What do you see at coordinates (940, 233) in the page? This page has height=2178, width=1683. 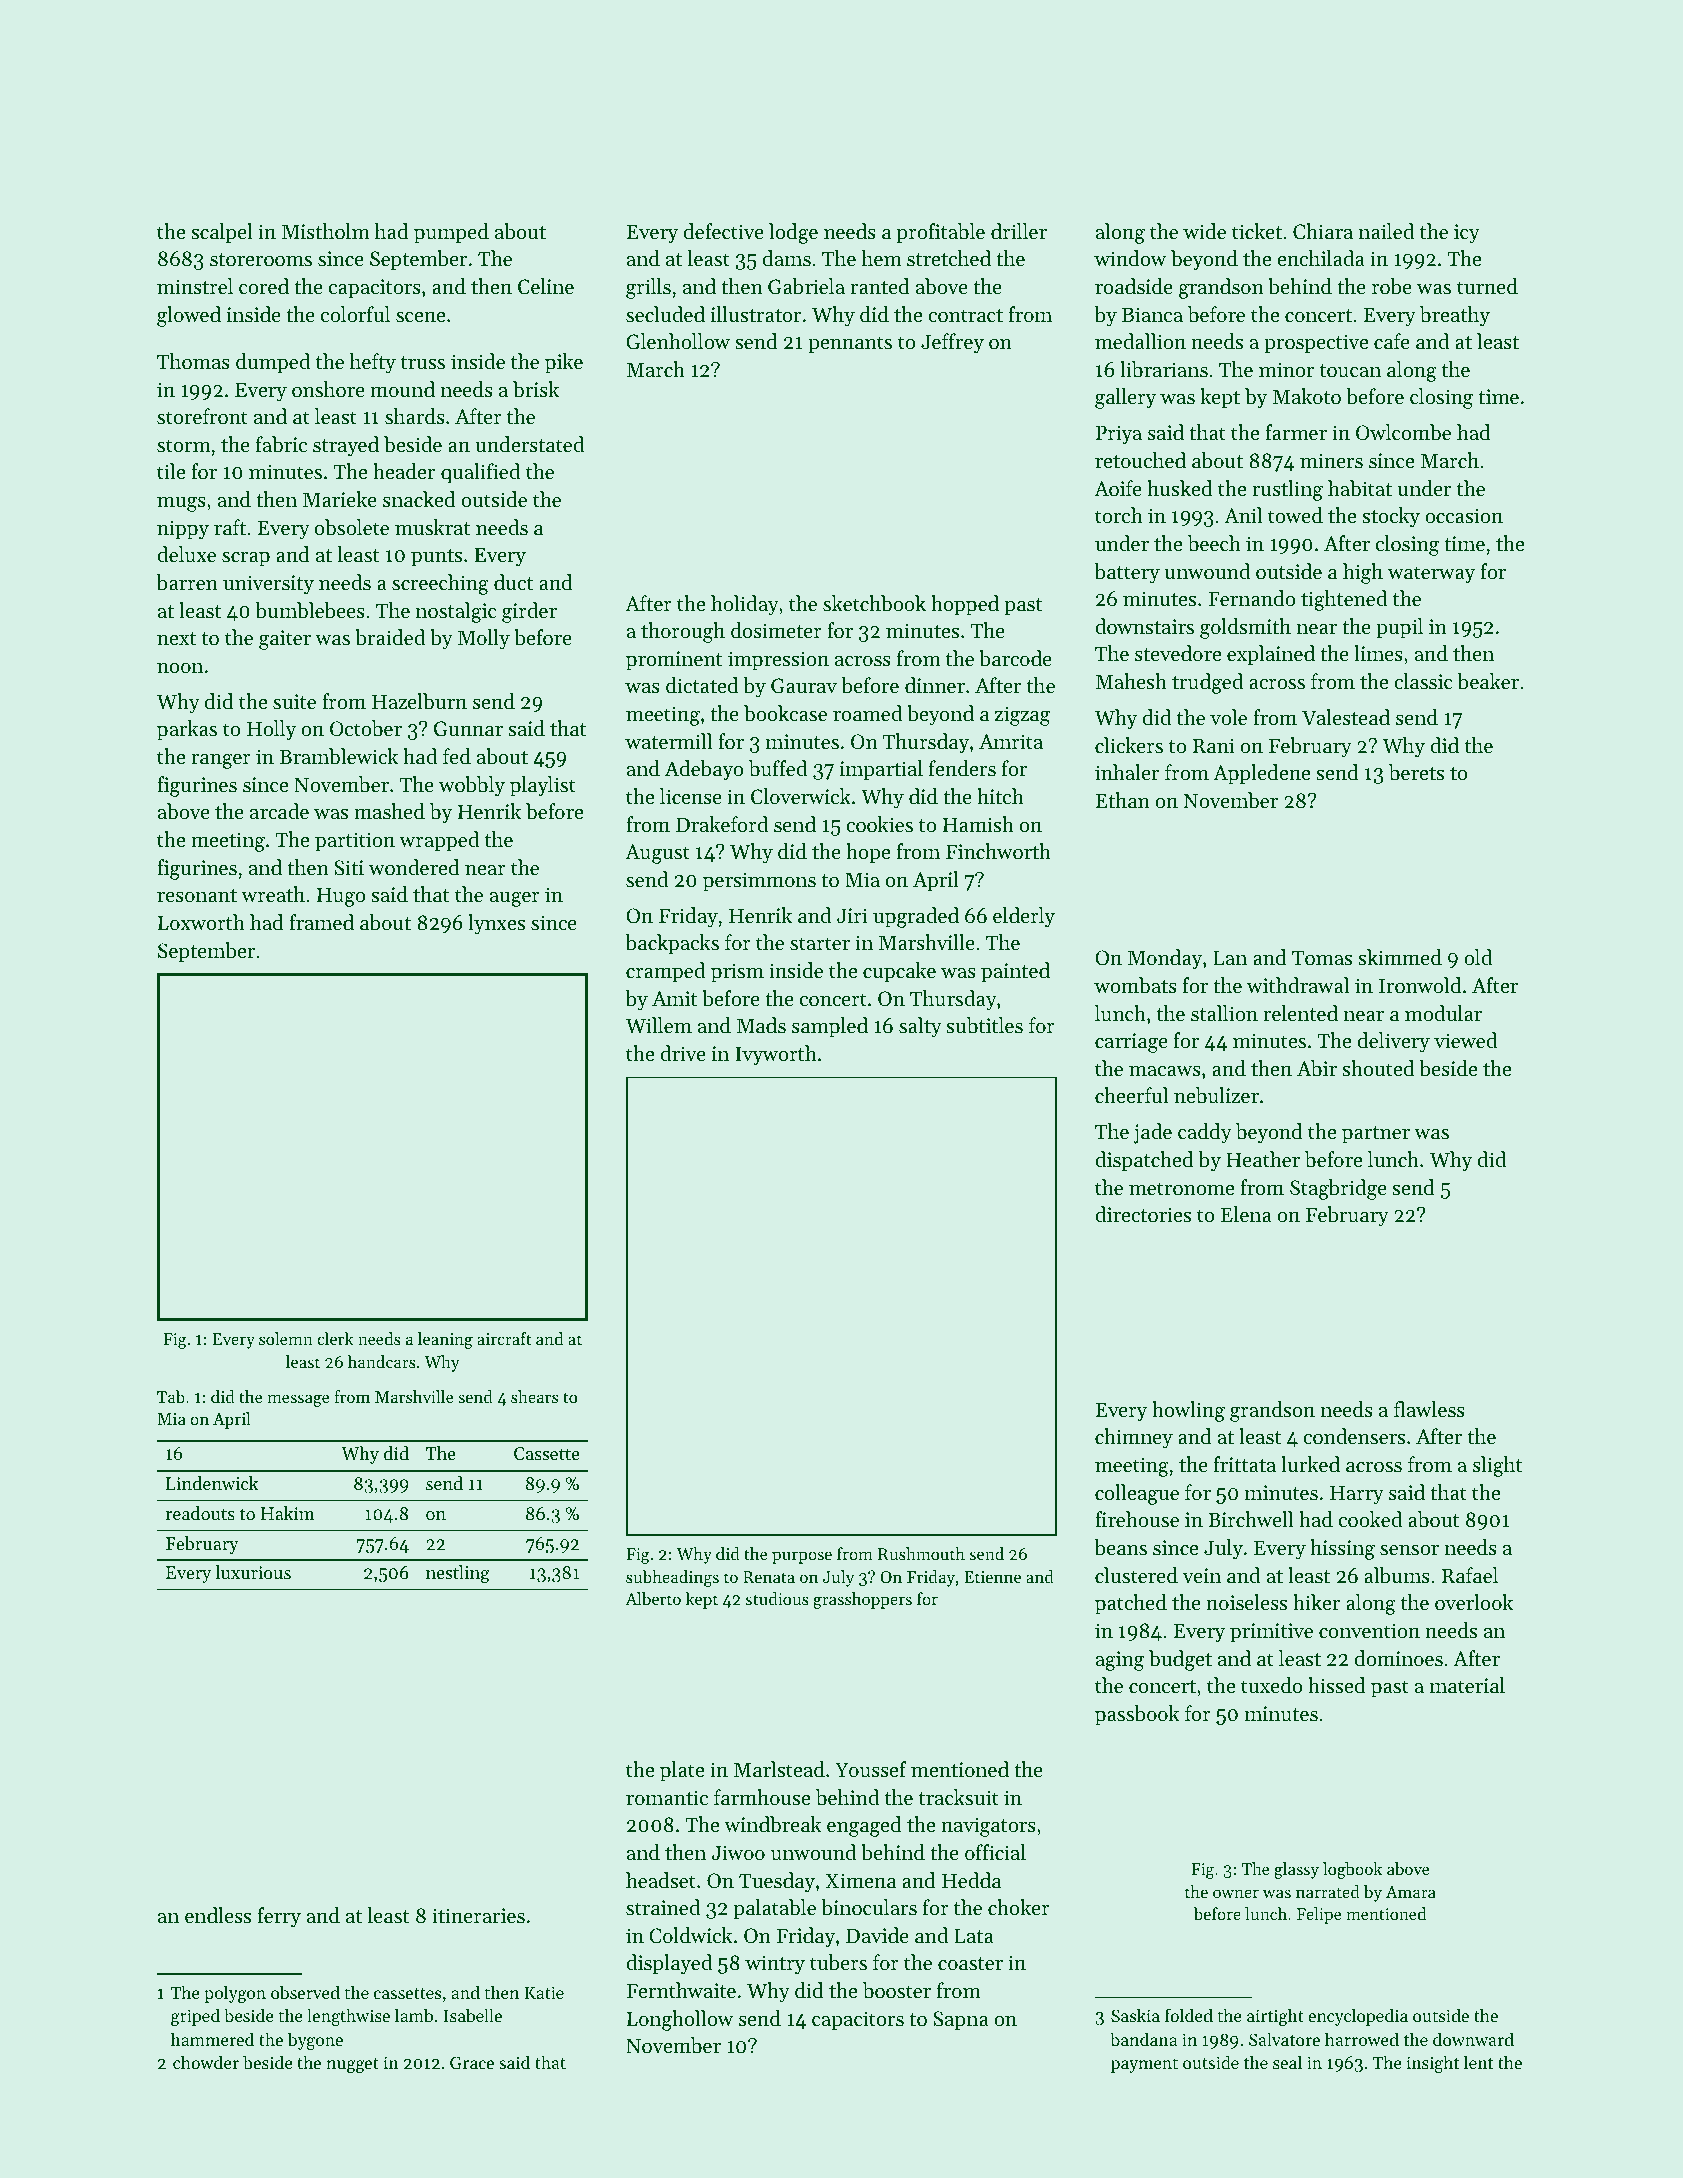 I see `profitable` at bounding box center [940, 233].
